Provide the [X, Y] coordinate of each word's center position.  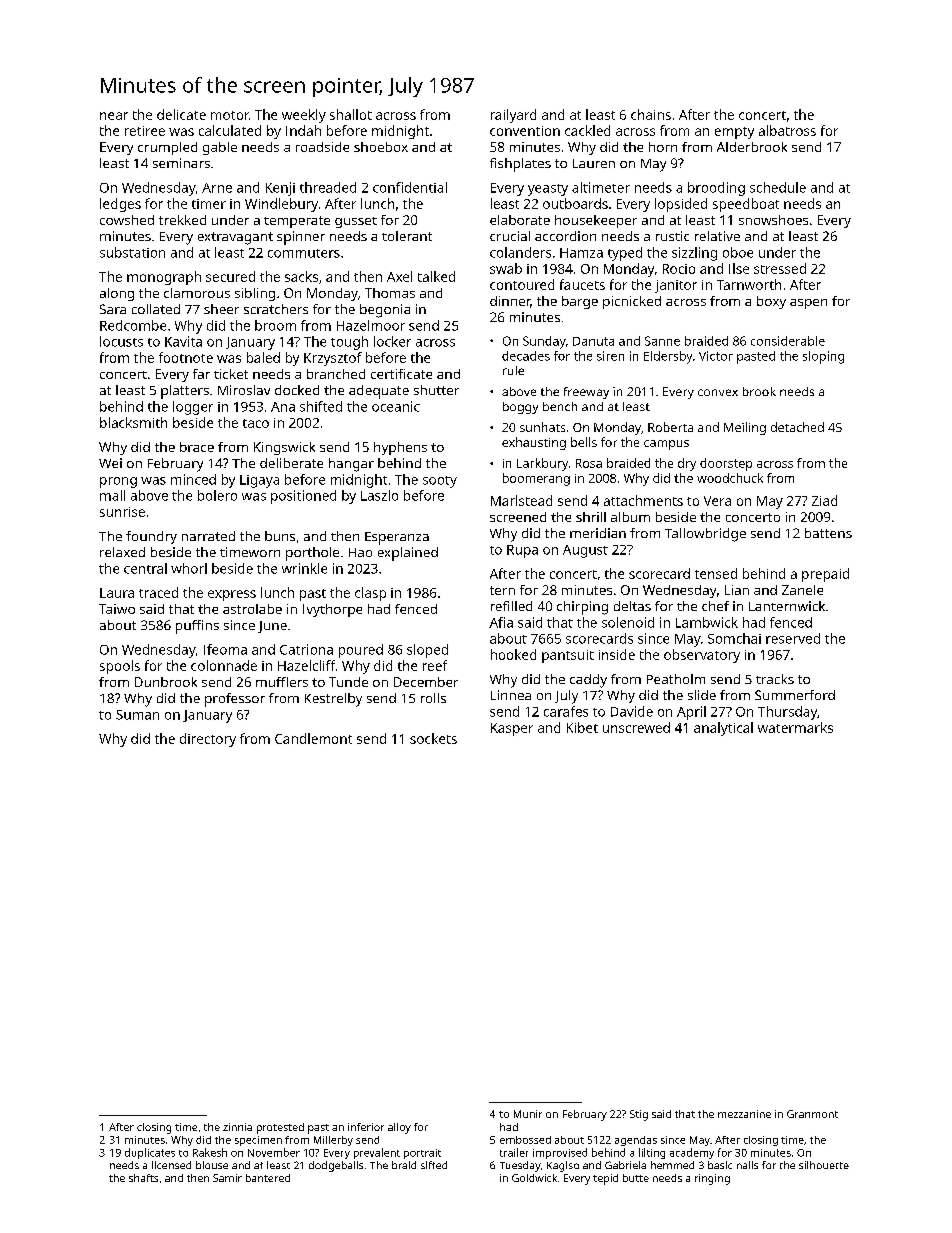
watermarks [795, 727]
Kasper [512, 729]
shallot [351, 114]
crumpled [167, 148]
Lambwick [707, 622]
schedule [778, 187]
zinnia [237, 1127]
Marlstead [521, 500]
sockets [433, 738]
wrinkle [304, 568]
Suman [137, 715]
